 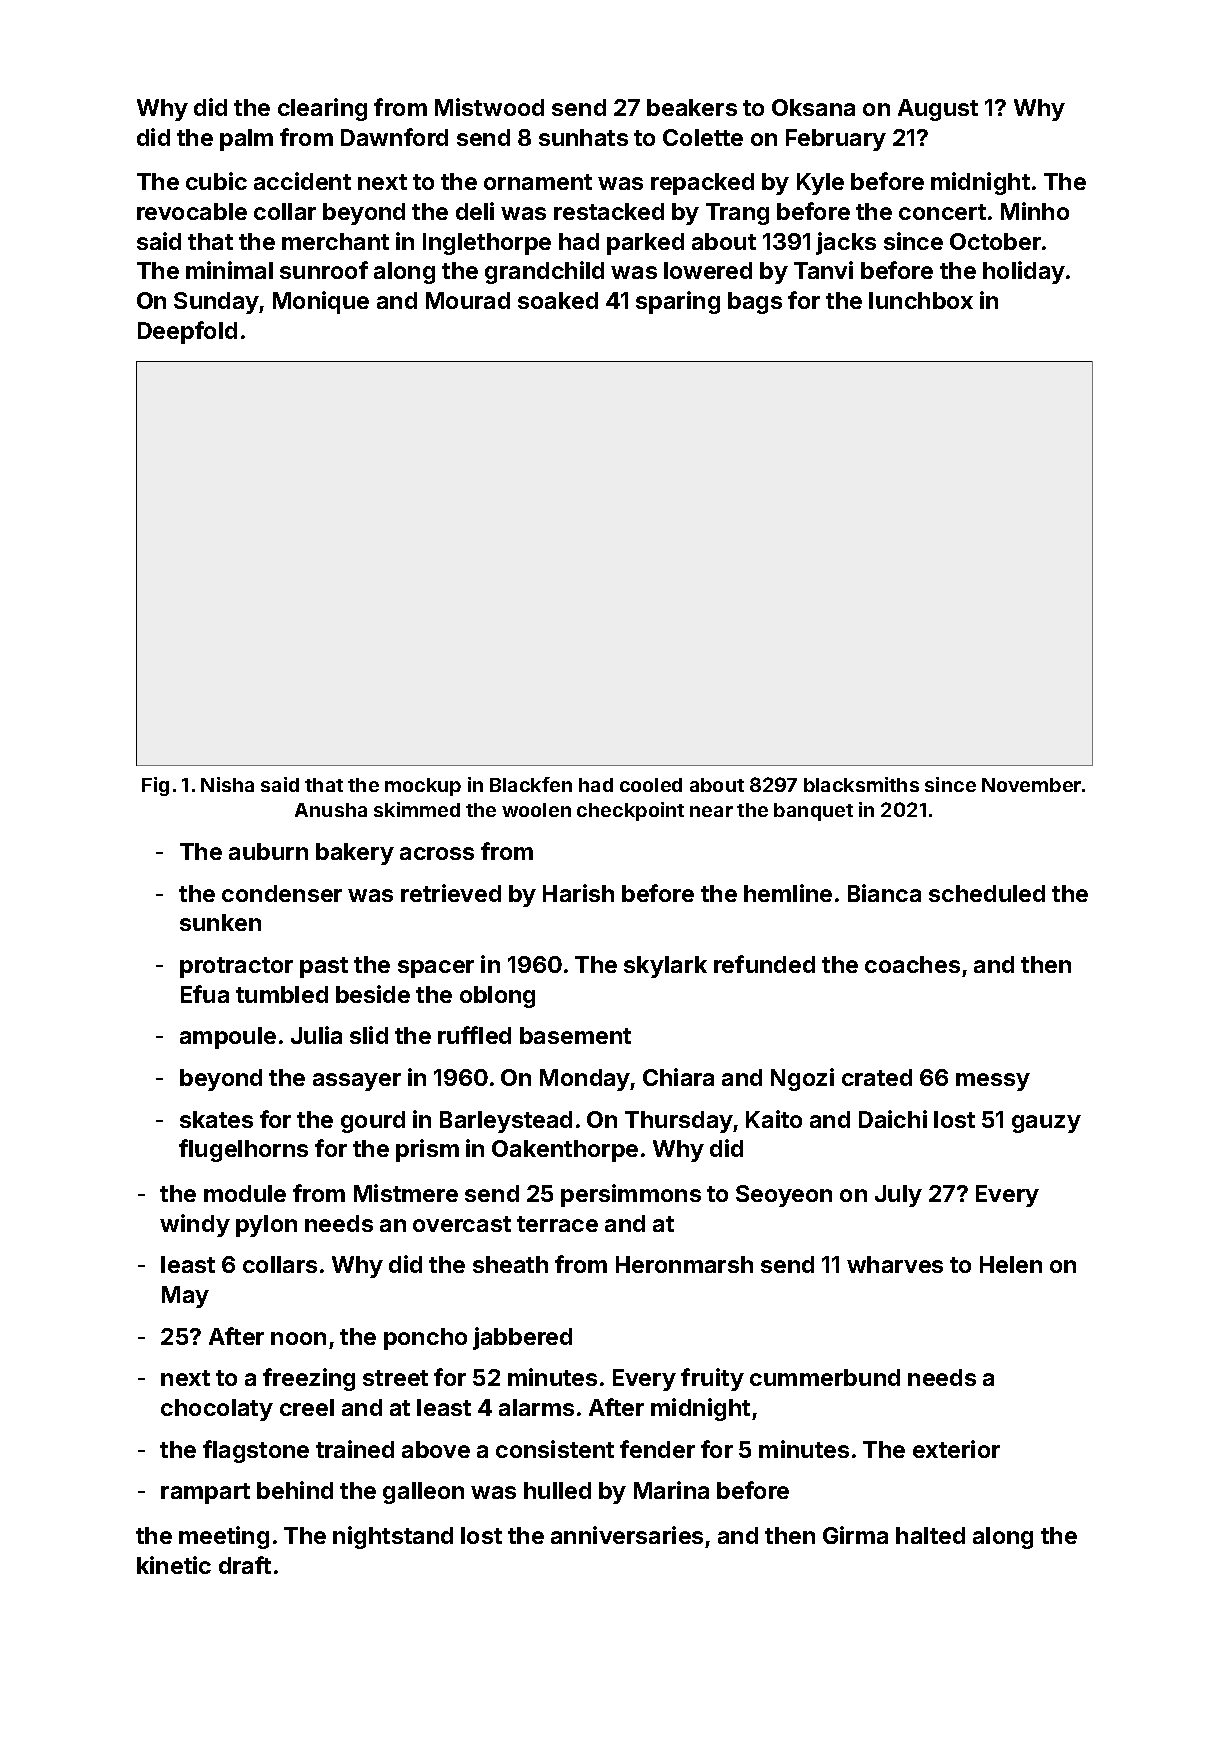 I want to click on Monique, so click(x=321, y=302).
